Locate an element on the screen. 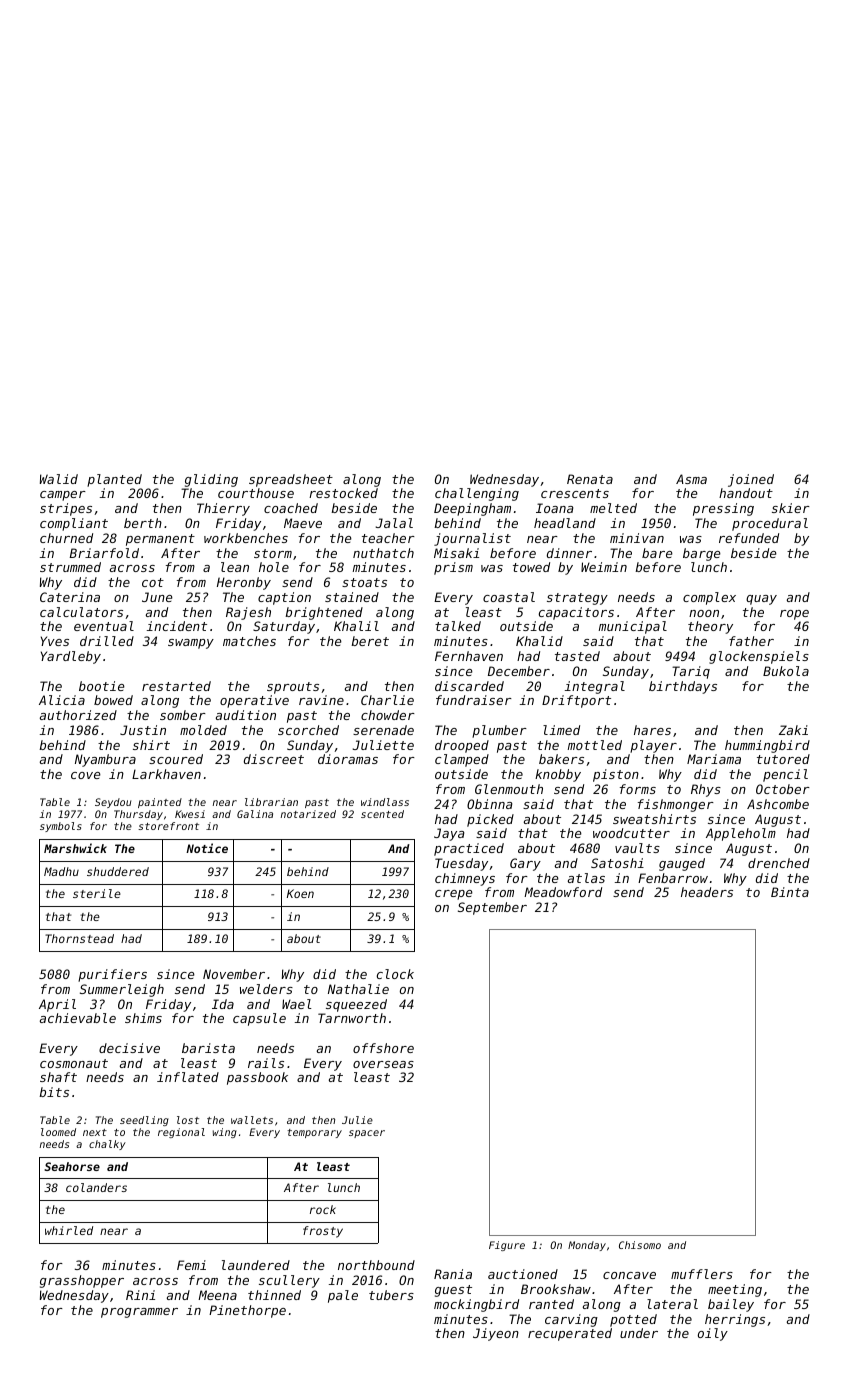  oily is located at coordinates (713, 1334).
